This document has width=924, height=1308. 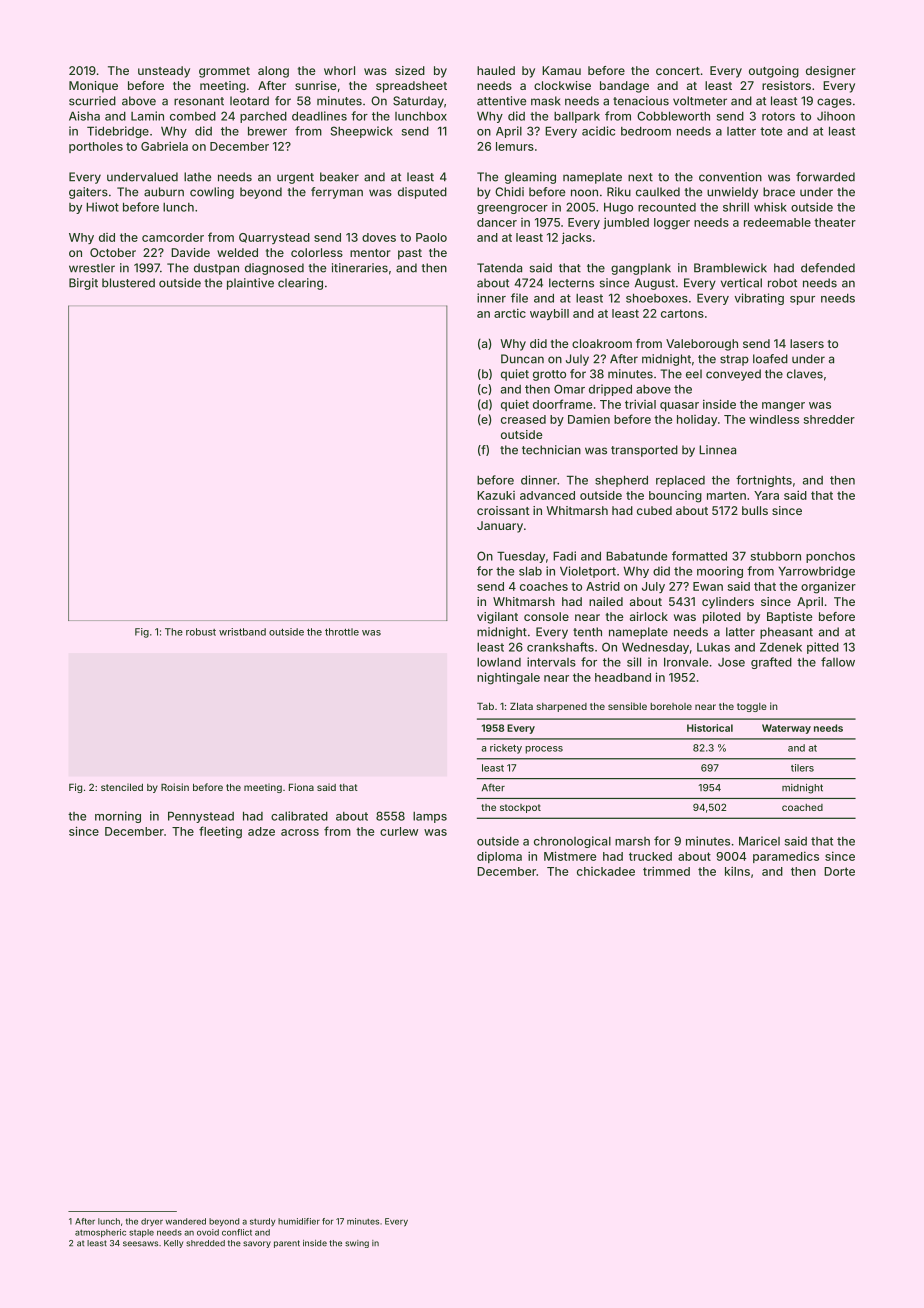 What do you see at coordinates (496, 70) in the document?
I see `hauled` at bounding box center [496, 70].
